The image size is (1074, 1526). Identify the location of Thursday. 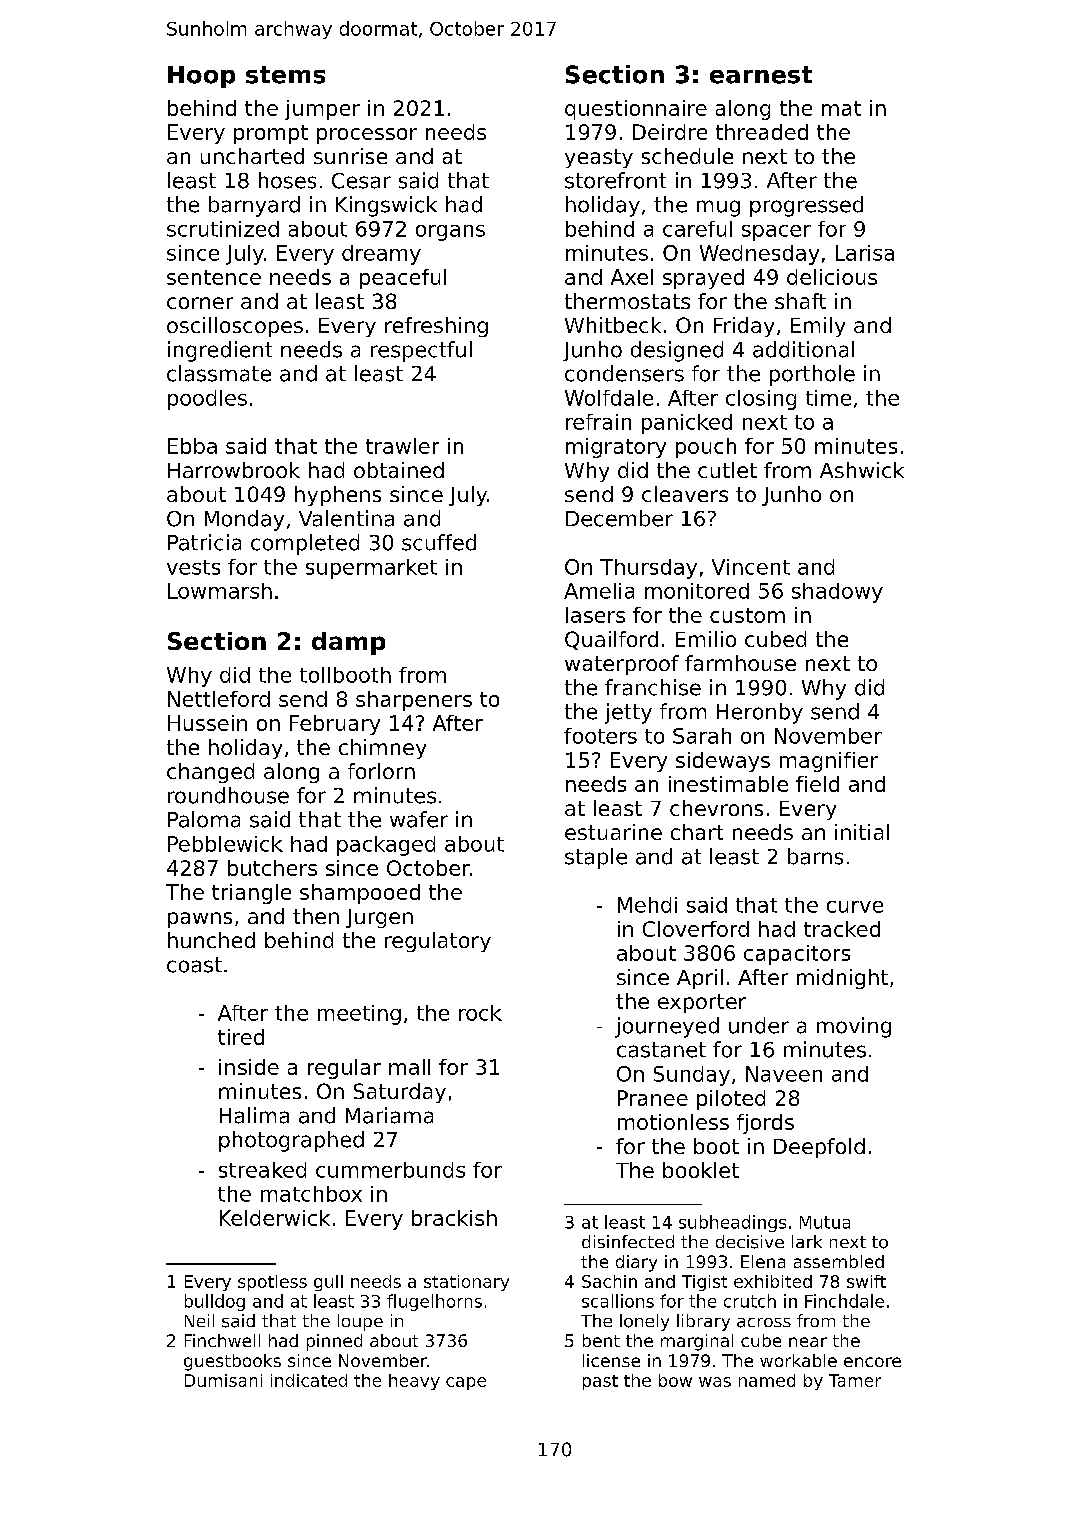
(648, 569).
